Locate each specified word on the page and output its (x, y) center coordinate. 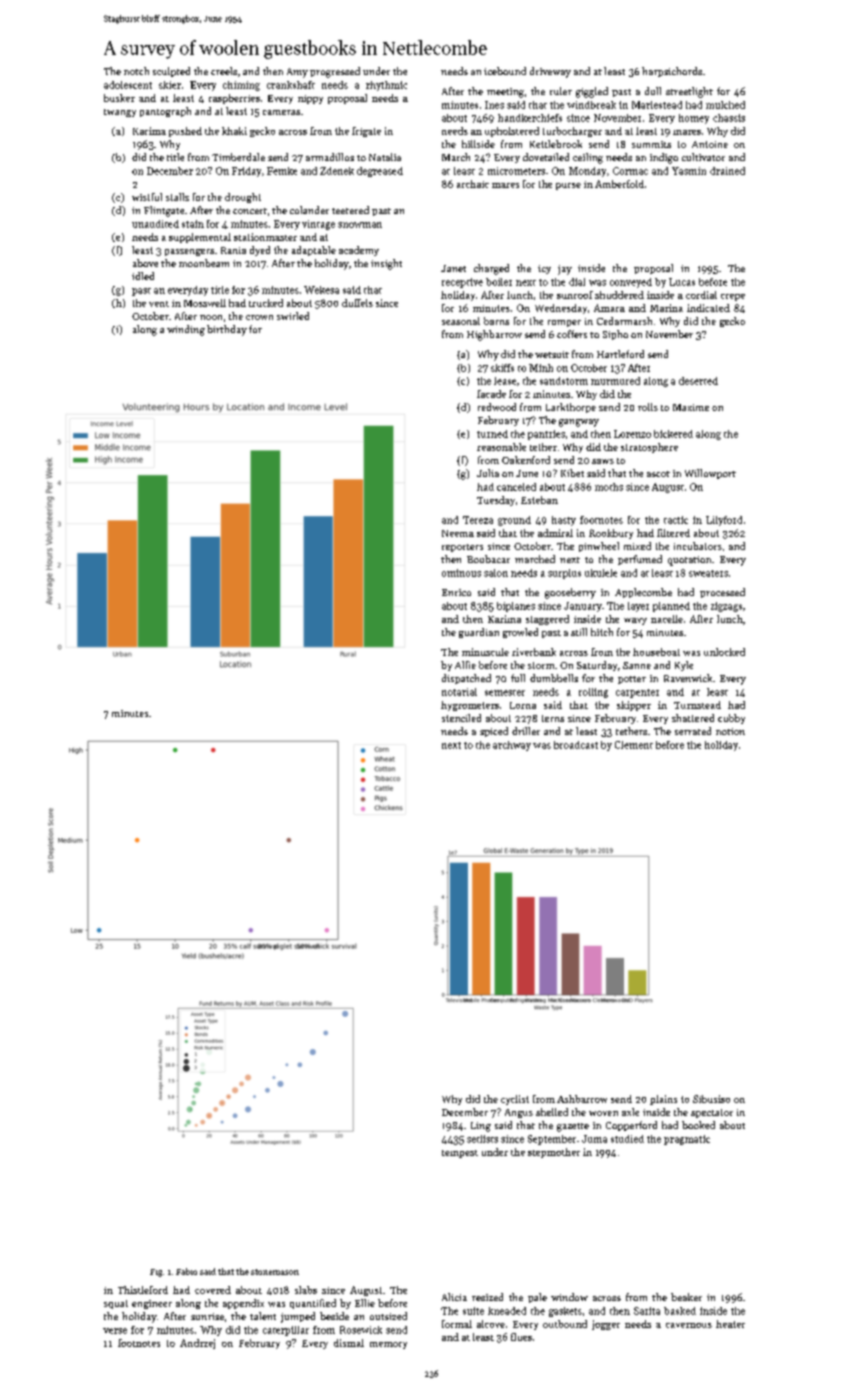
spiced (494, 732)
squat (116, 1304)
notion (730, 731)
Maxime (691, 407)
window (569, 1297)
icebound (505, 71)
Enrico (456, 592)
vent (159, 304)
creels (224, 71)
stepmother (554, 1153)
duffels (357, 303)
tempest (460, 1154)
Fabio (186, 1271)
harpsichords (672, 72)
